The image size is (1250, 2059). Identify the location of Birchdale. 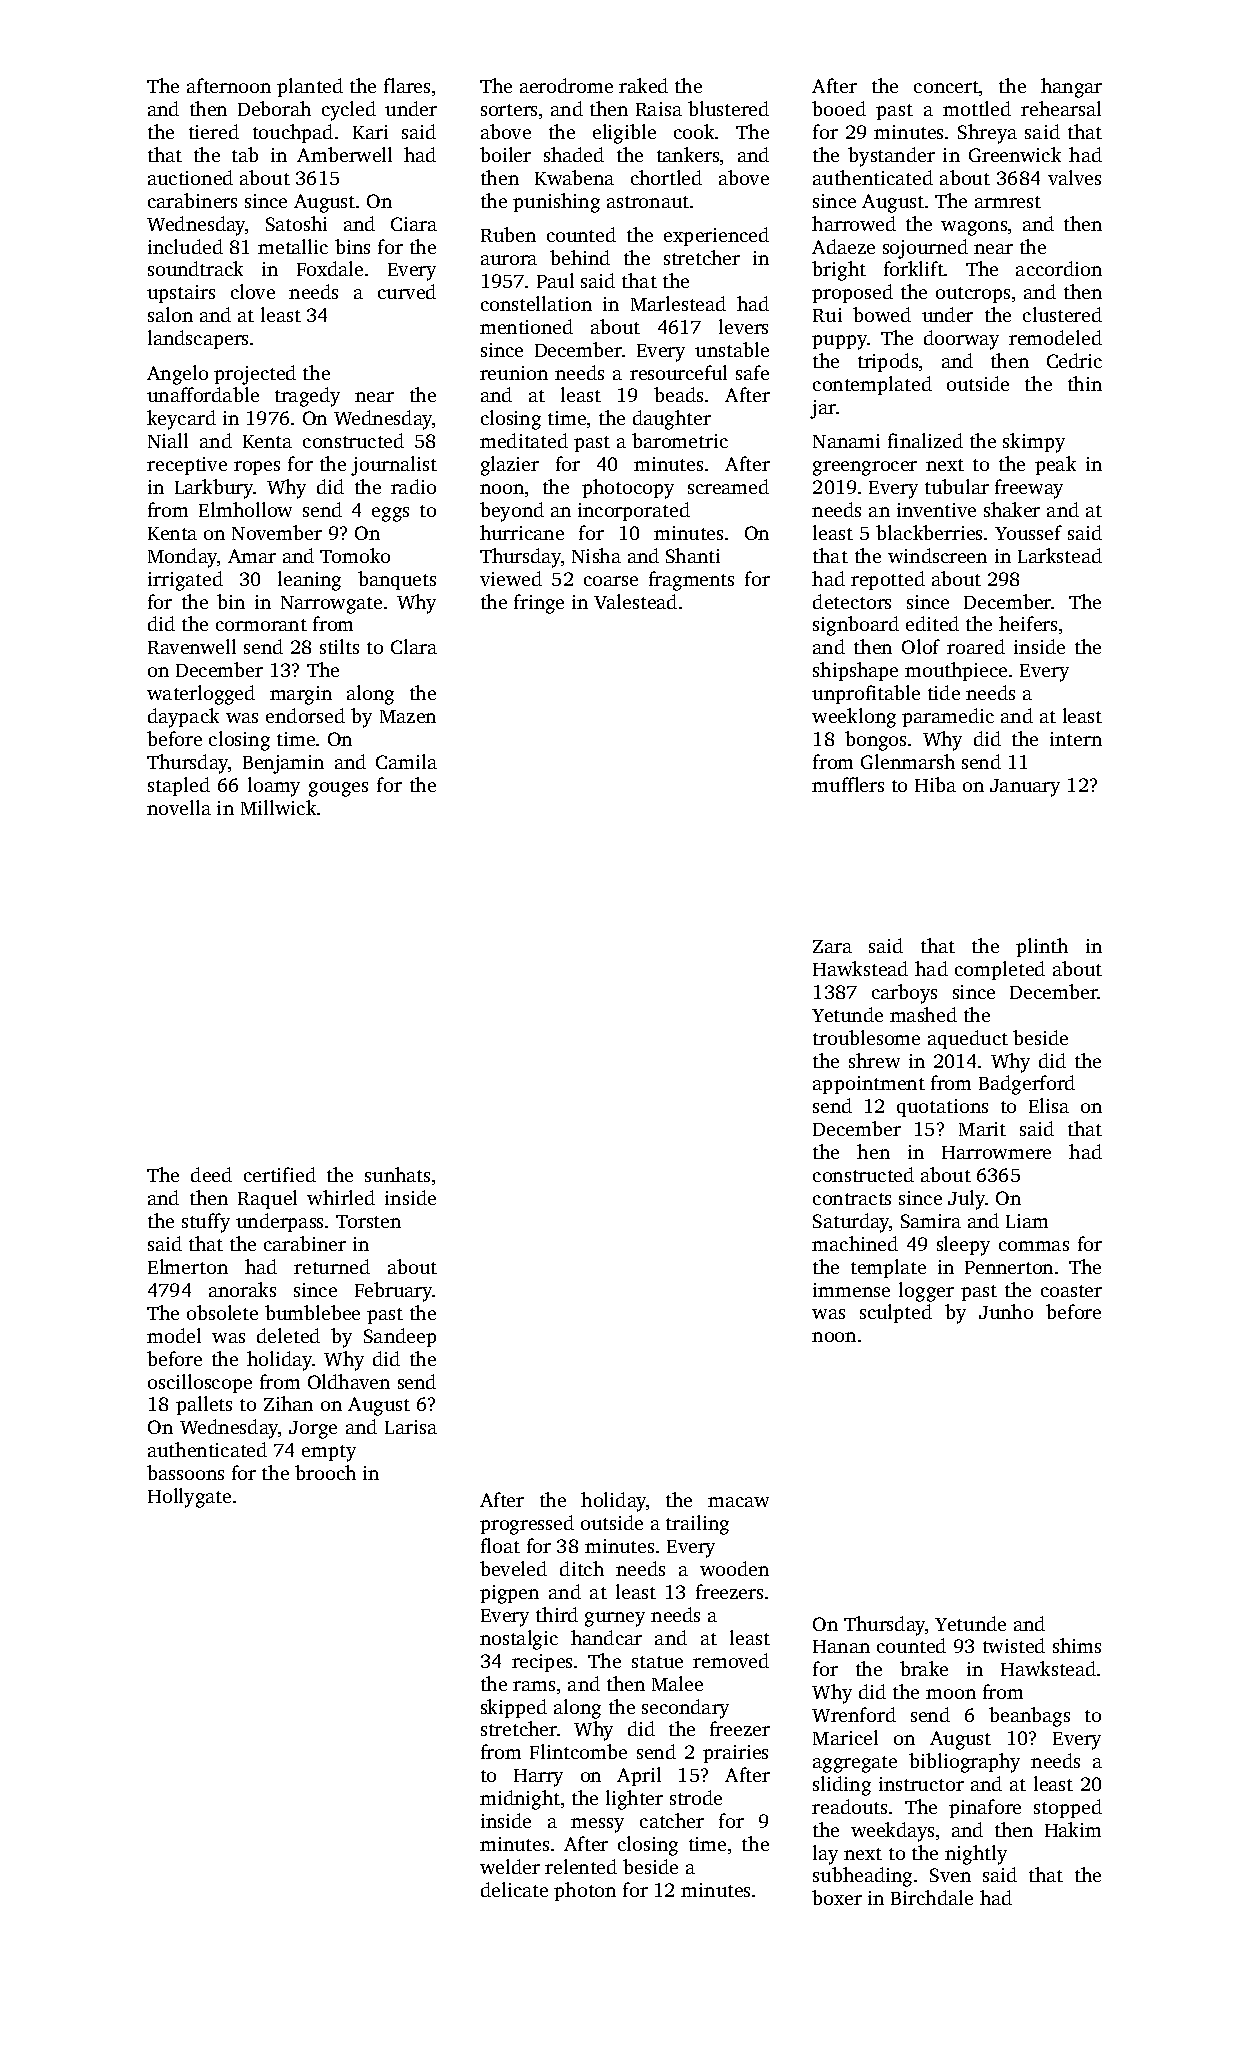
(932, 1897).
